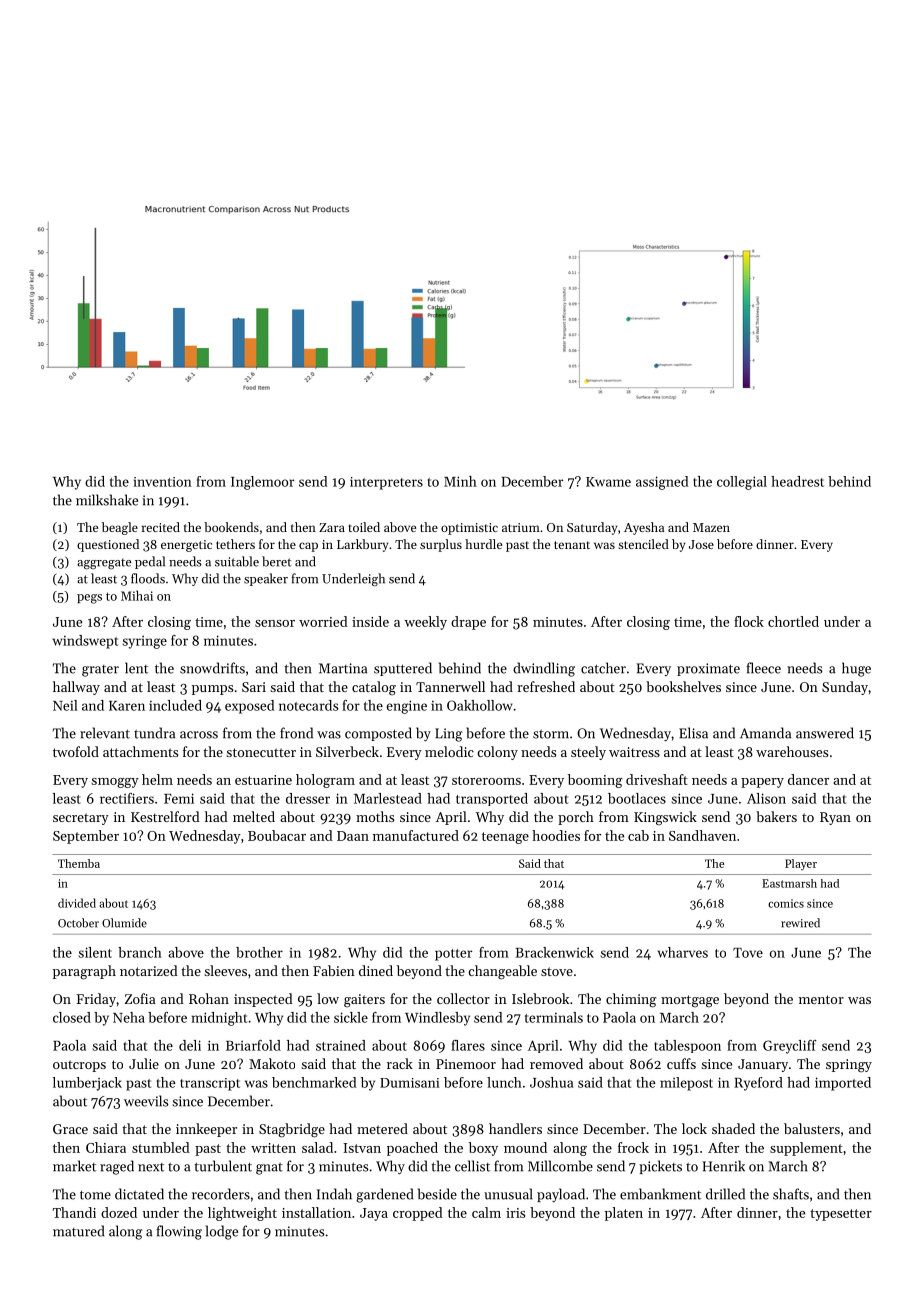  What do you see at coordinates (505, 838) in the image?
I see `teenage` at bounding box center [505, 838].
